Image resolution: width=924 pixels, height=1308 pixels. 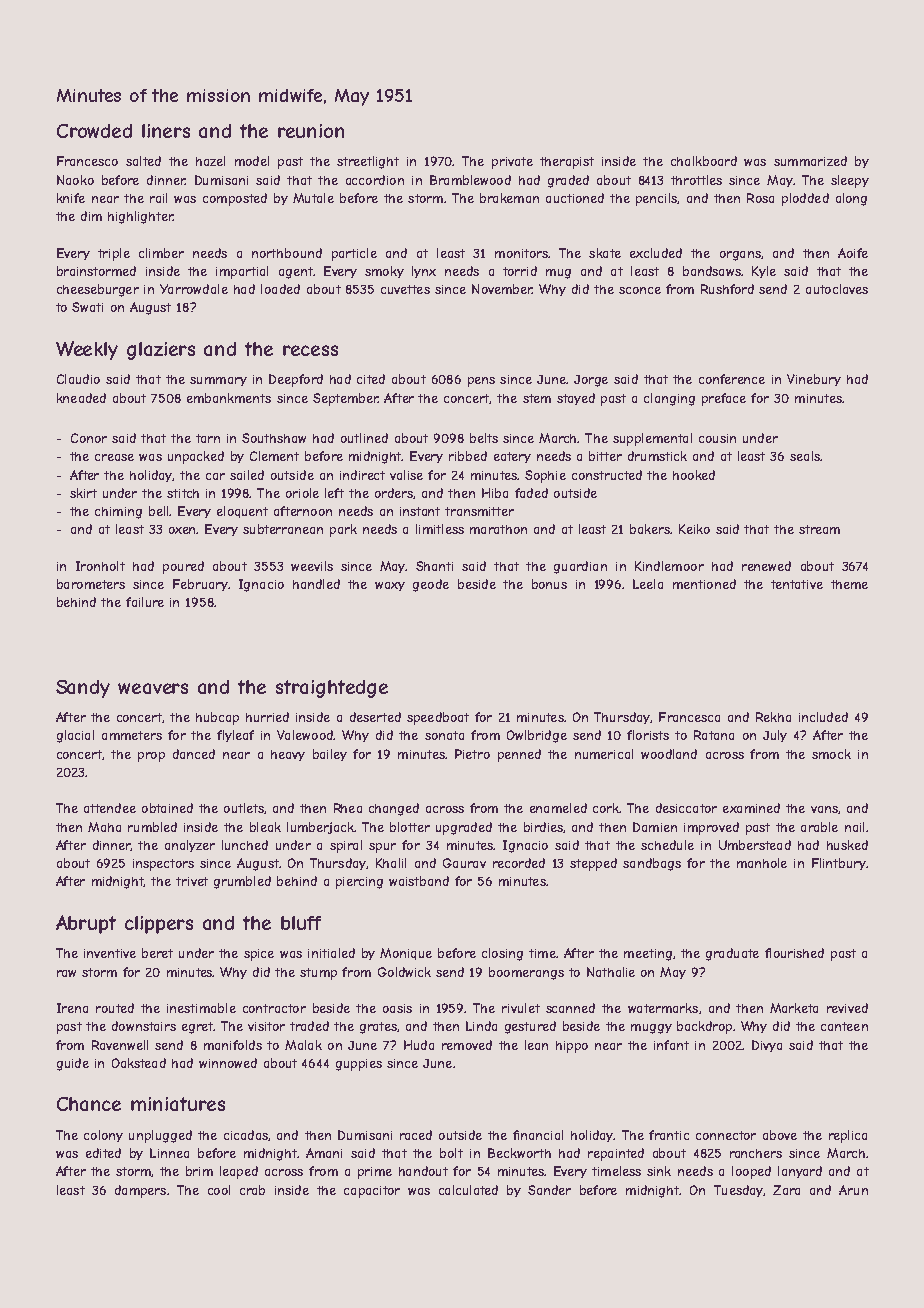 I want to click on tentative, so click(x=797, y=584).
